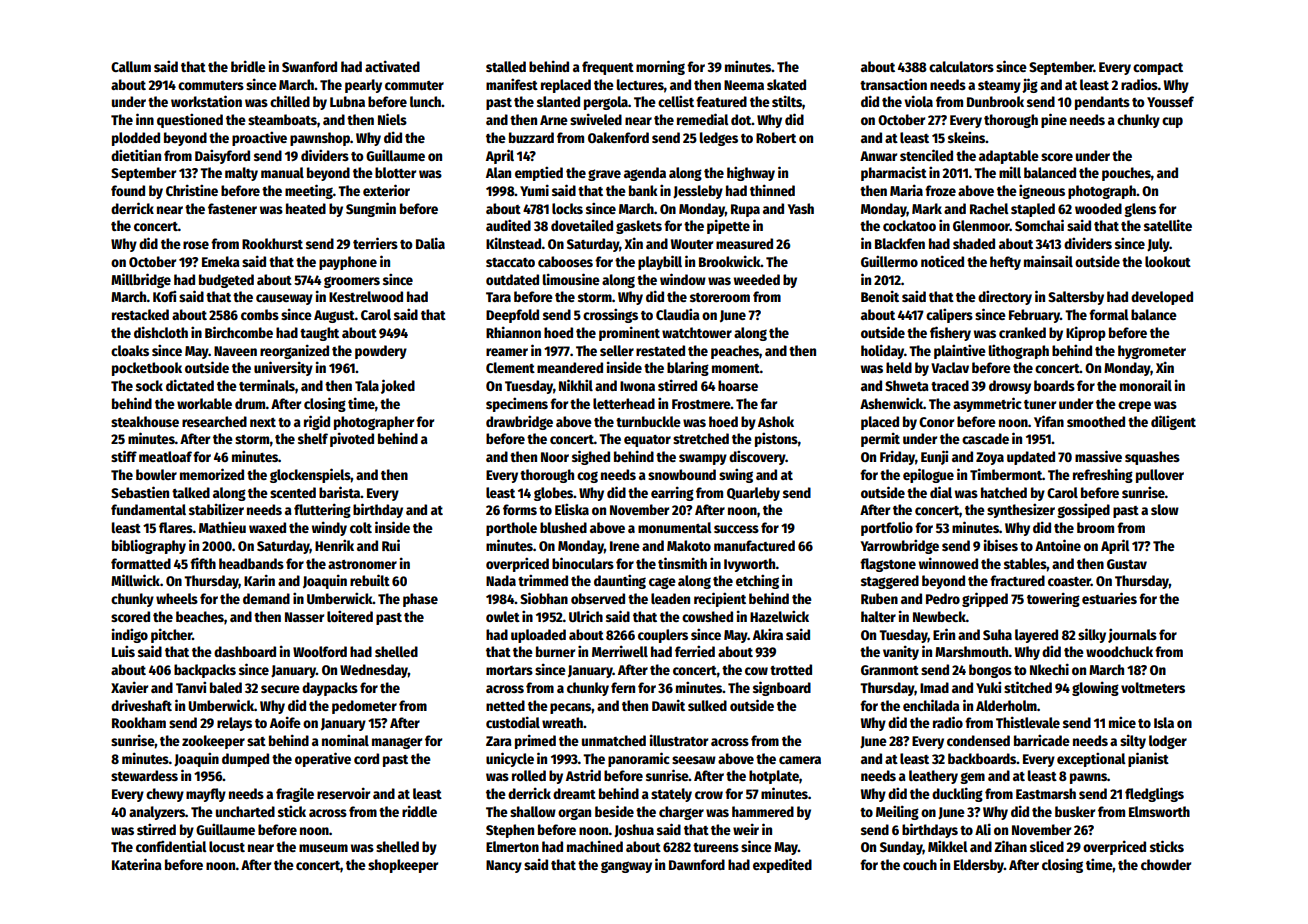  I want to click on colt, so click(361, 527).
